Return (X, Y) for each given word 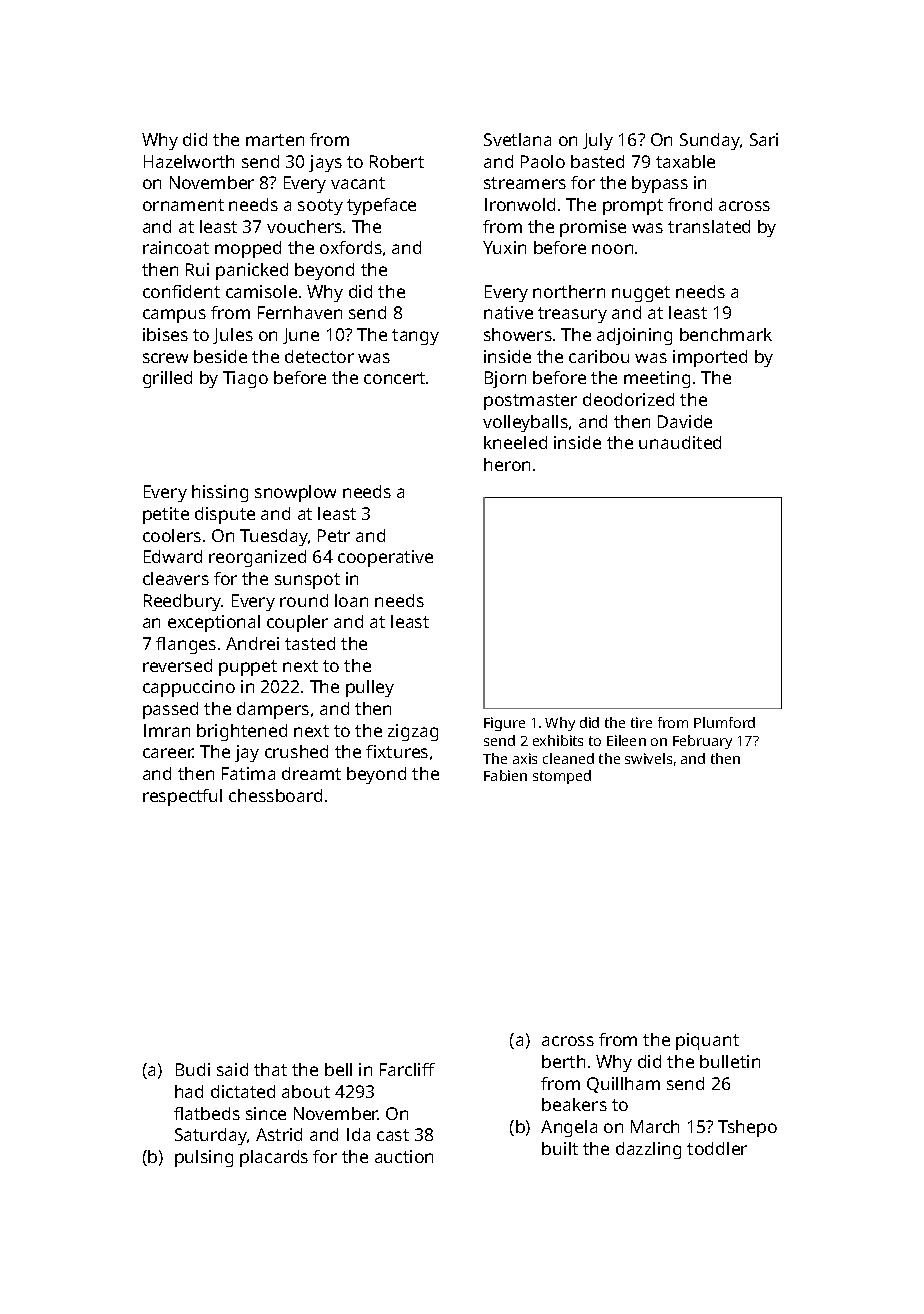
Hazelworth (189, 161)
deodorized (628, 399)
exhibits (558, 740)
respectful (182, 797)
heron (507, 464)
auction (404, 1156)
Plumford (724, 722)
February (702, 742)
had (189, 1091)
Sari (764, 139)
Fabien (505, 775)
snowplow (295, 493)
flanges (186, 645)
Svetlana (517, 139)
